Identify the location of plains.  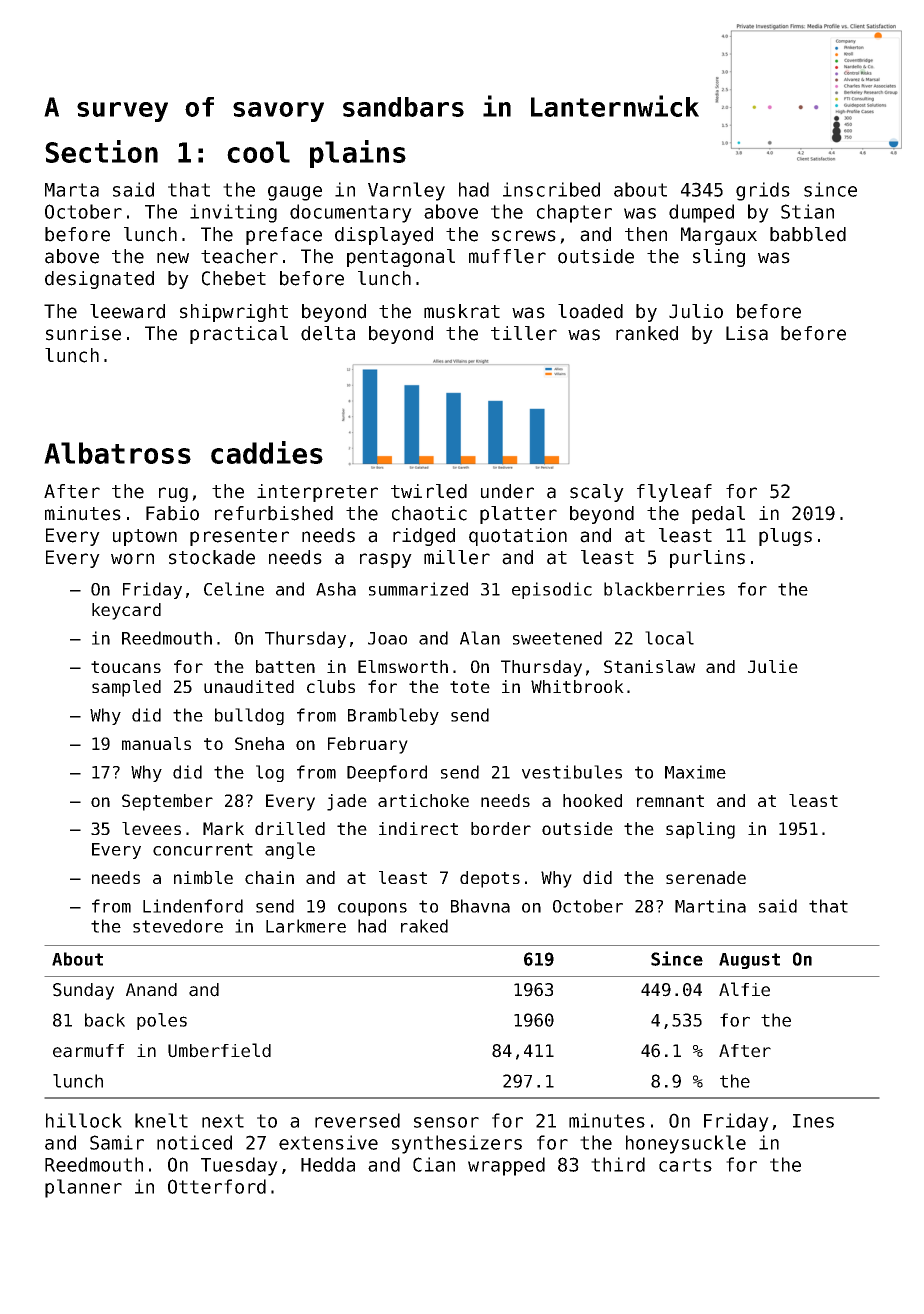
(358, 154).
